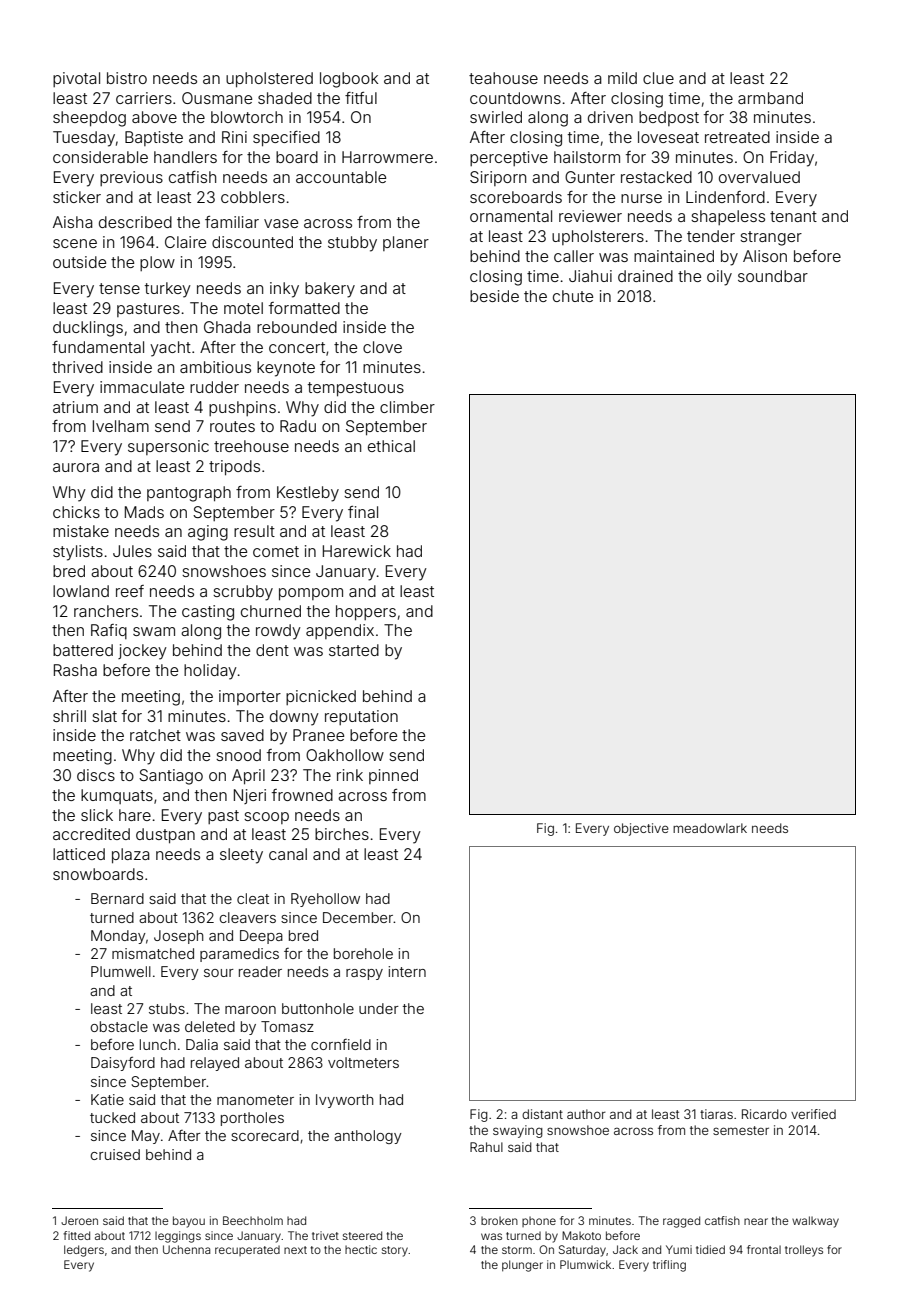 The width and height of the screenshot is (908, 1316). I want to click on tenant, so click(793, 216).
